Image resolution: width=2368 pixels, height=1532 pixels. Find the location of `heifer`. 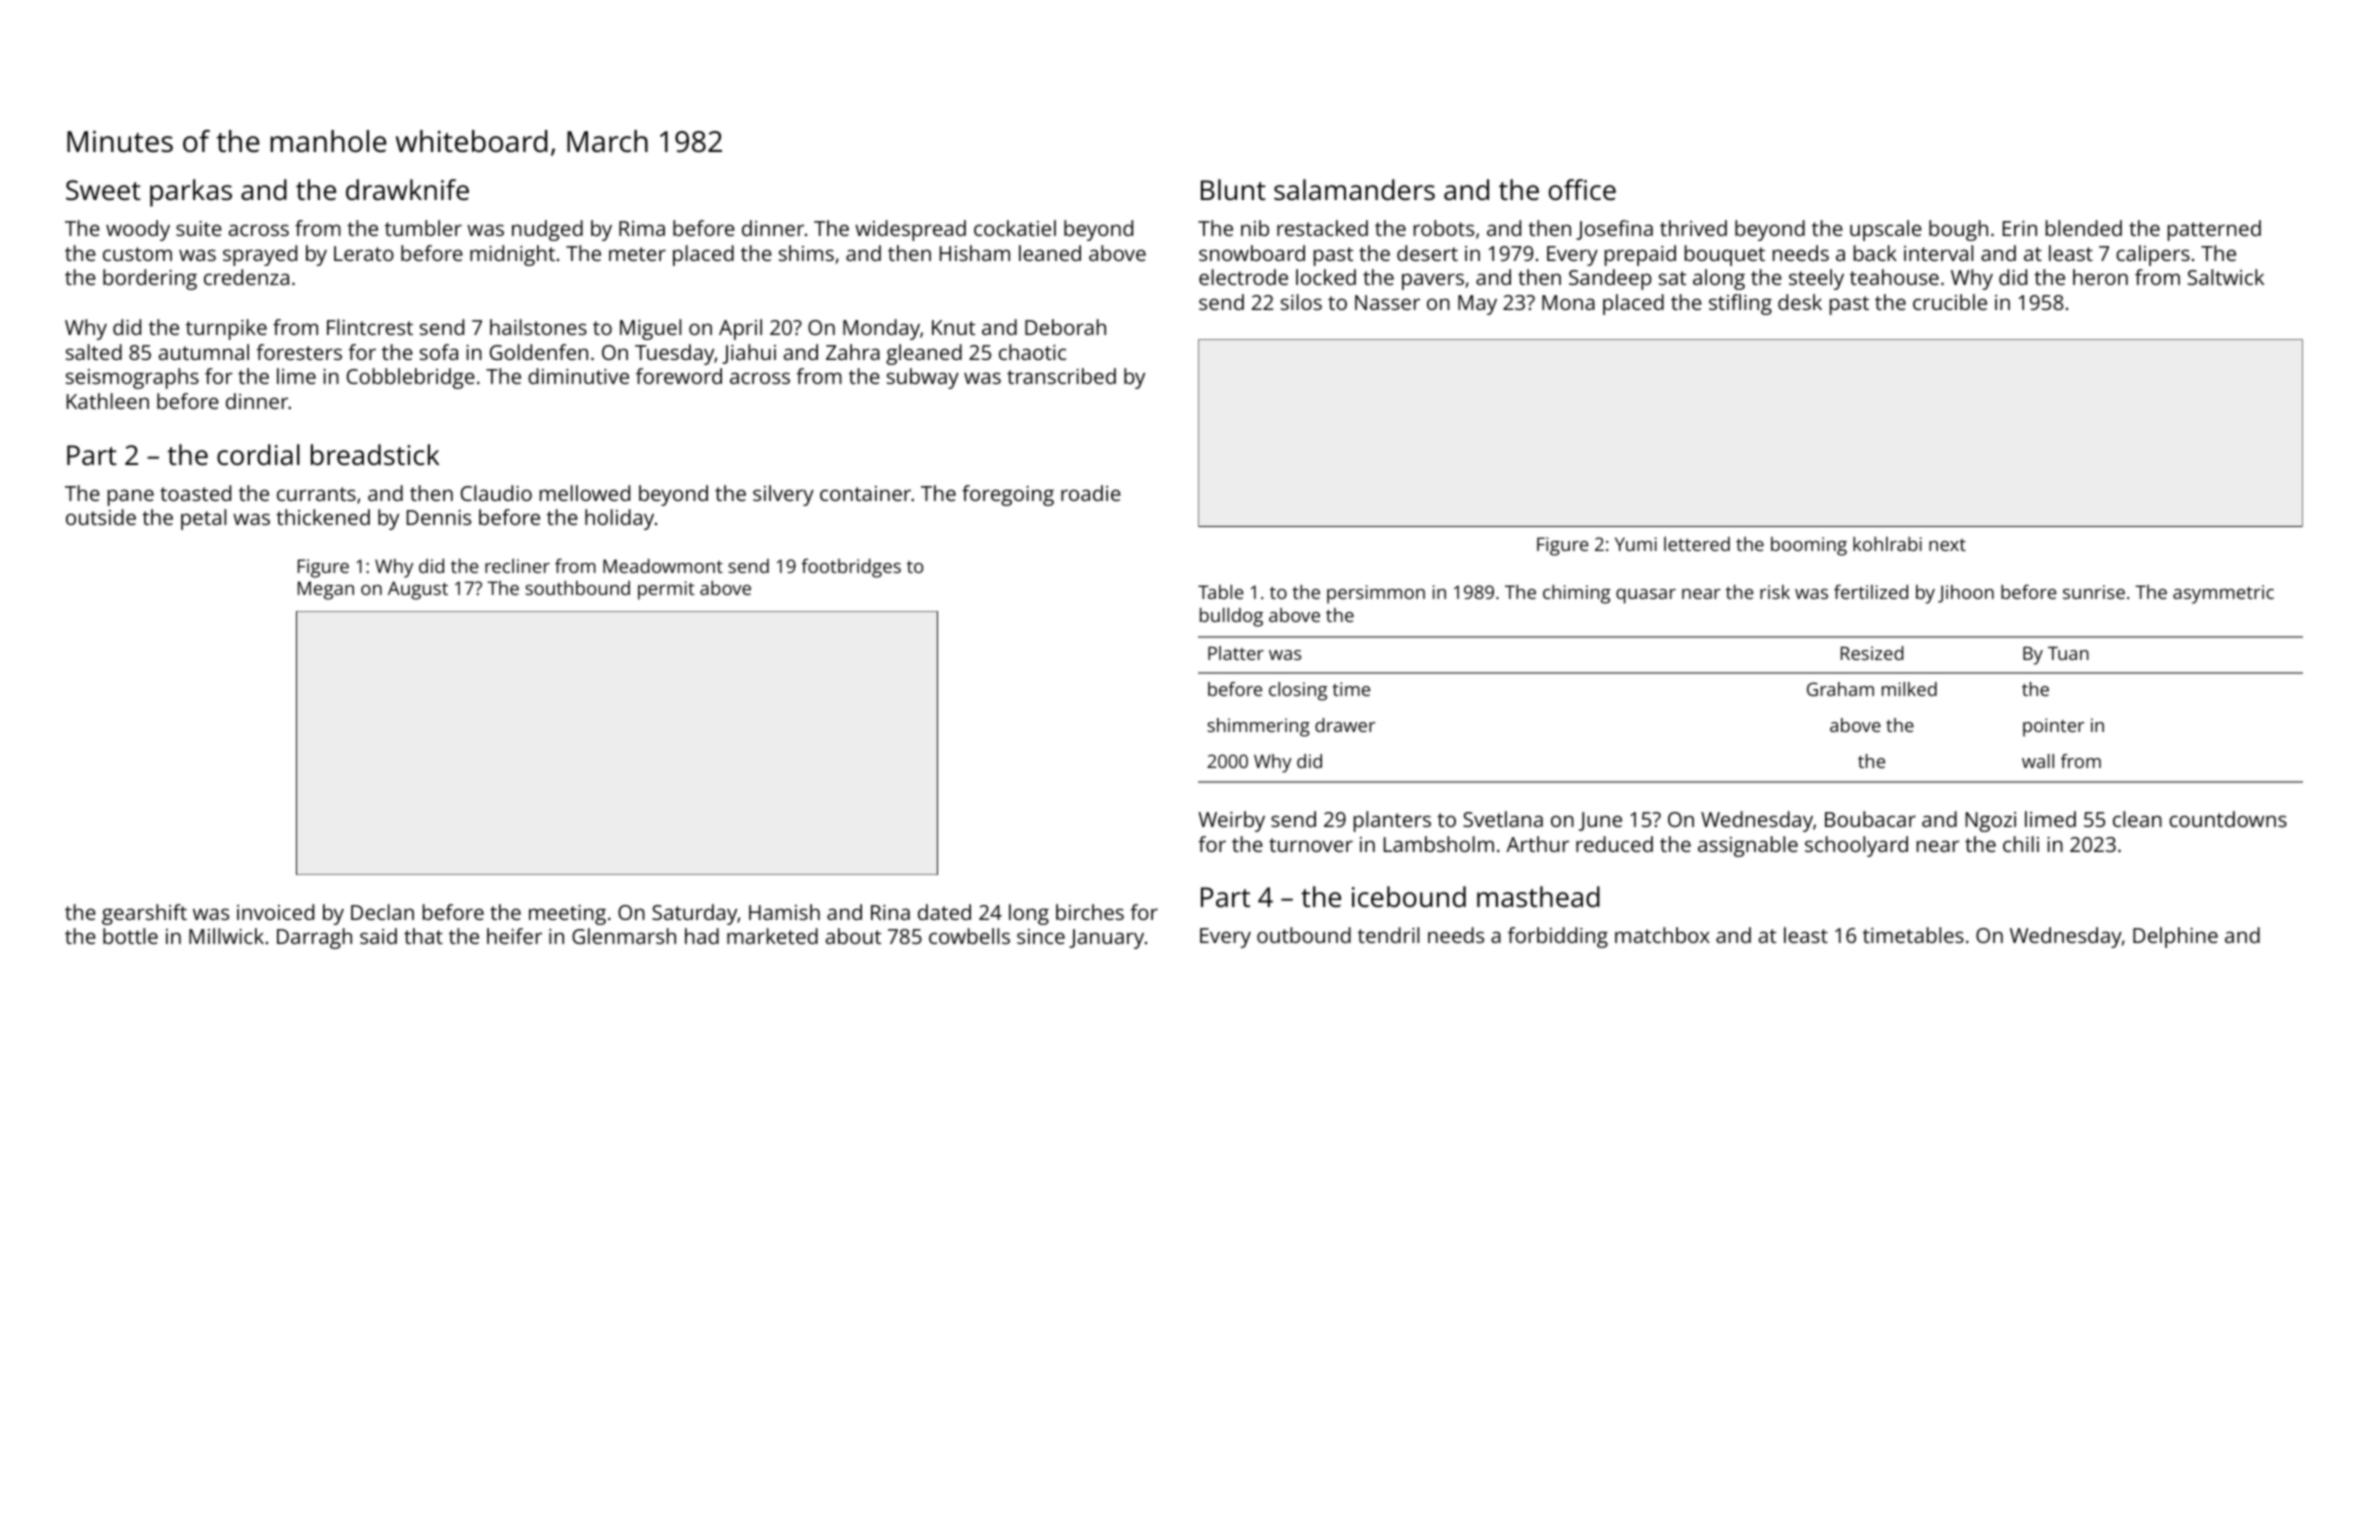

heifer is located at coordinates (514, 936).
